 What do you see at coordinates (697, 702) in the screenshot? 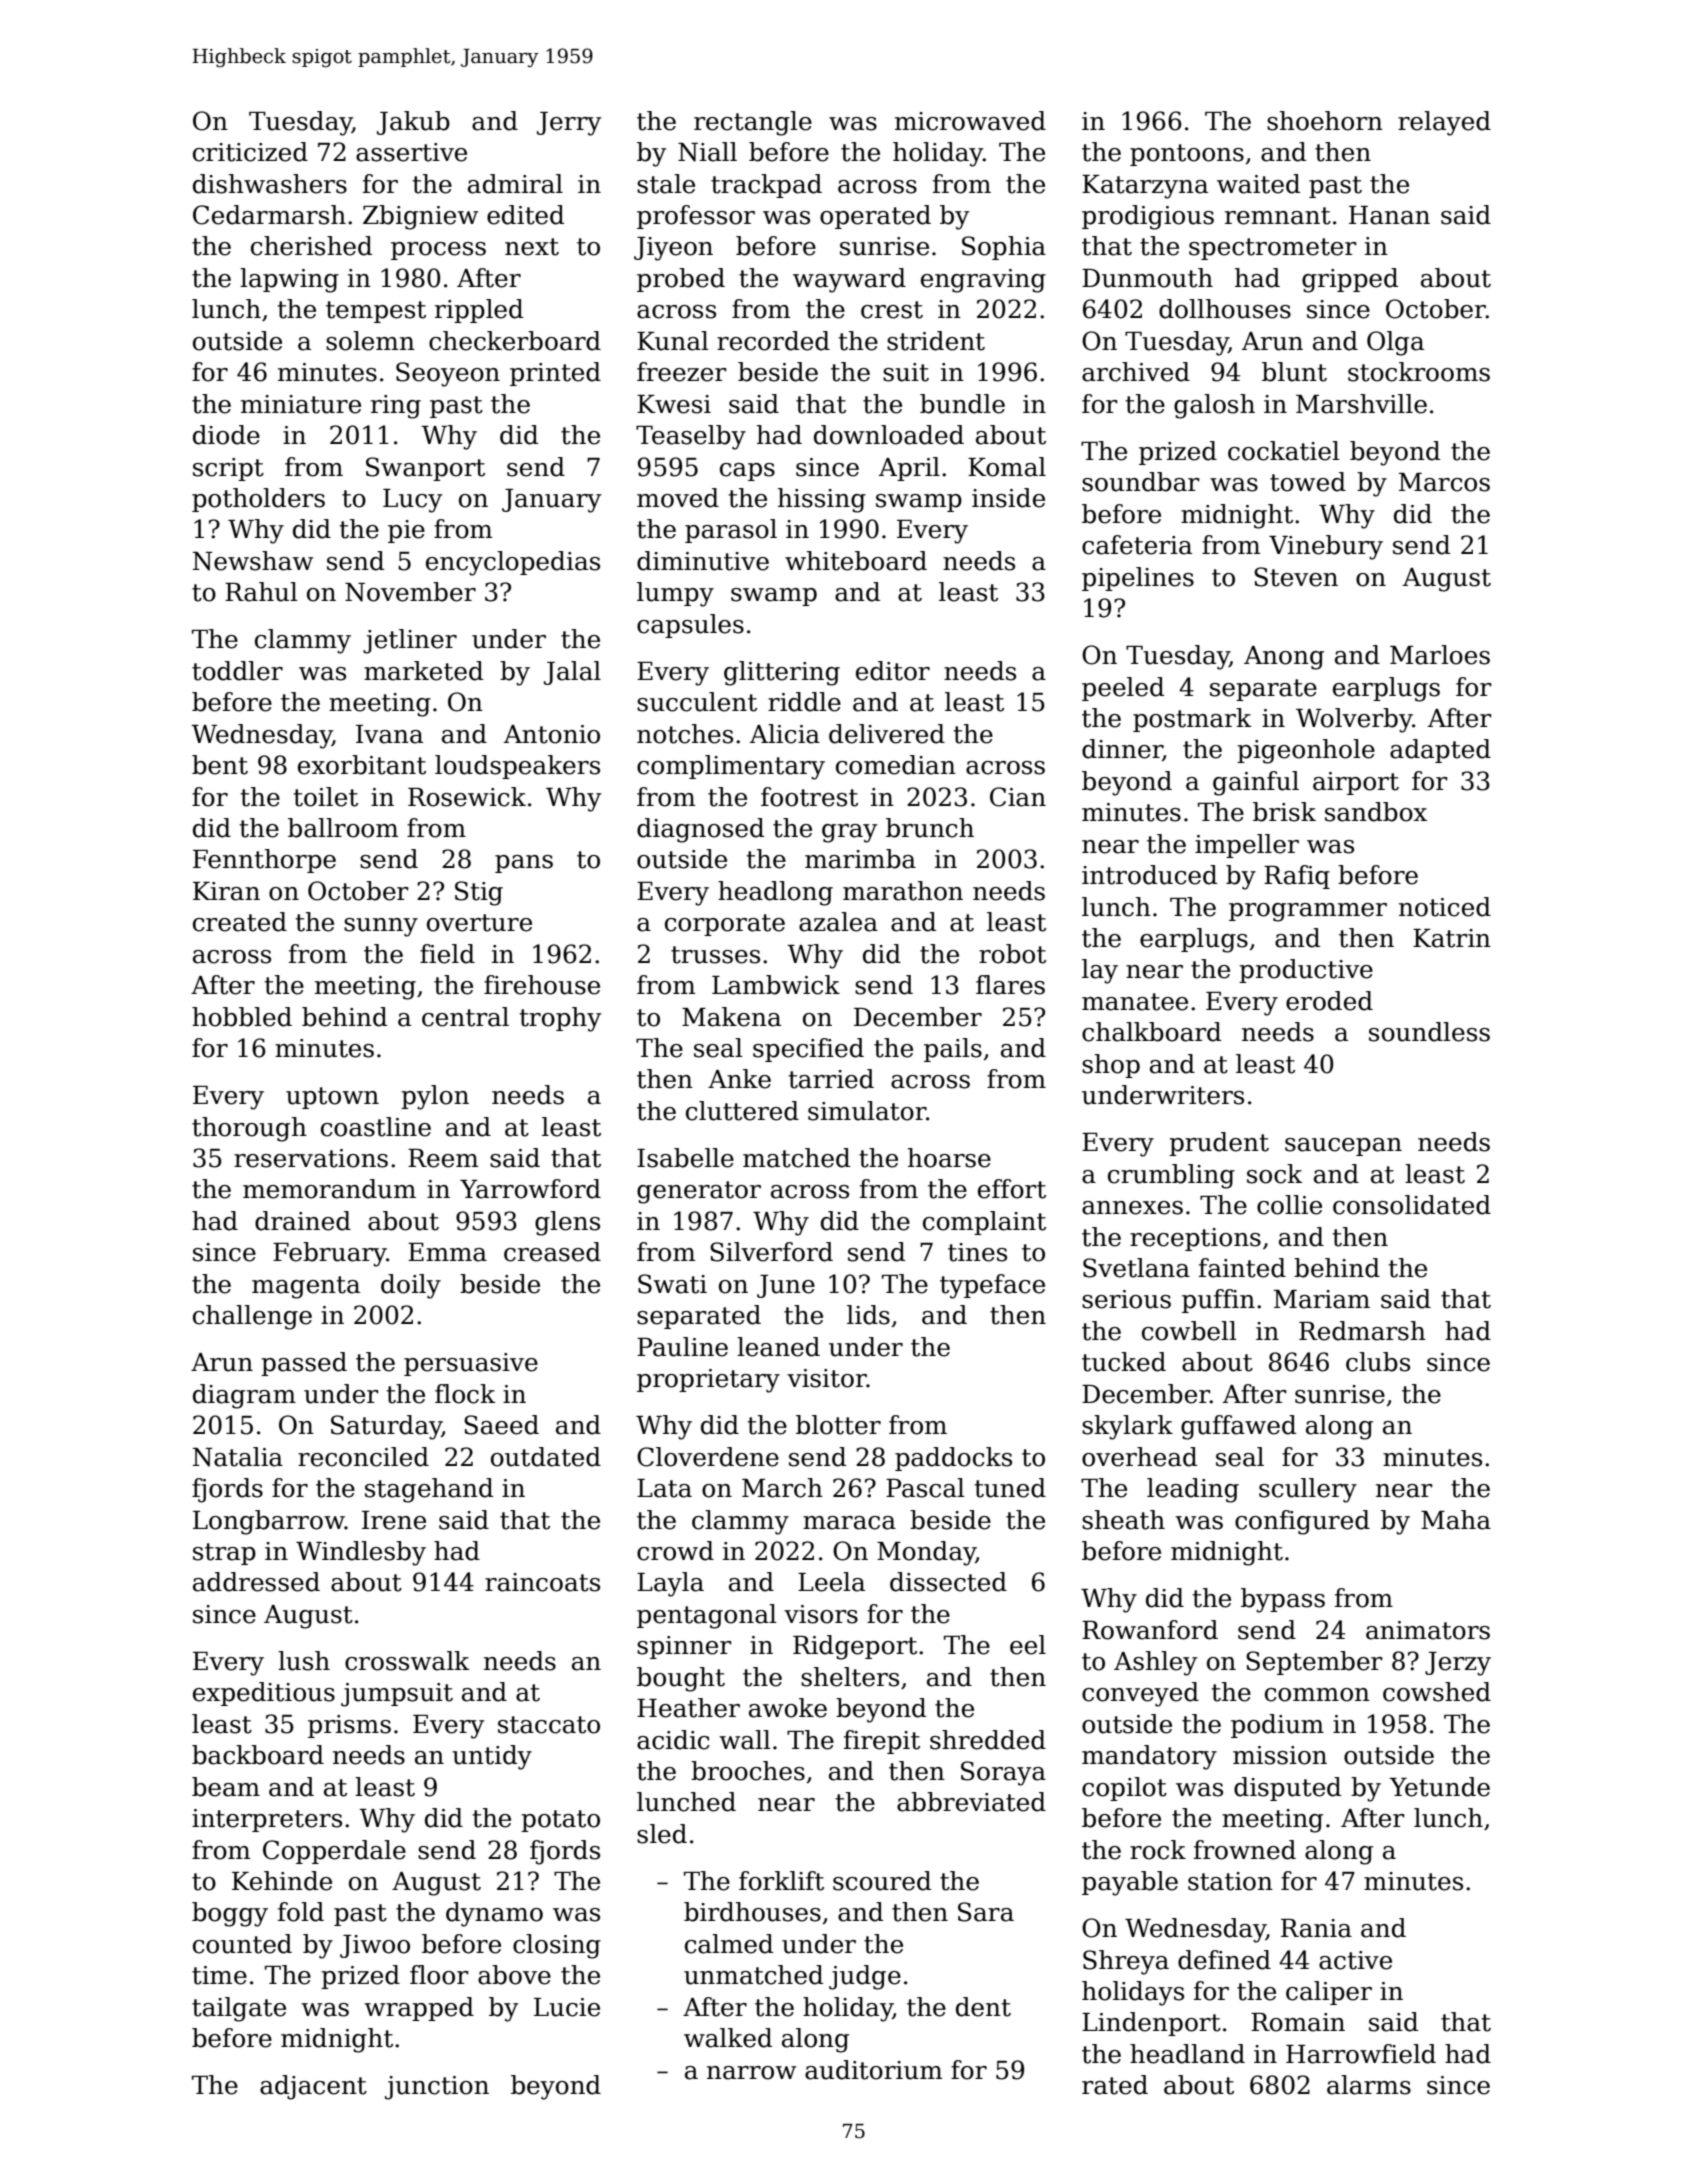
I see `succulent` at bounding box center [697, 702].
